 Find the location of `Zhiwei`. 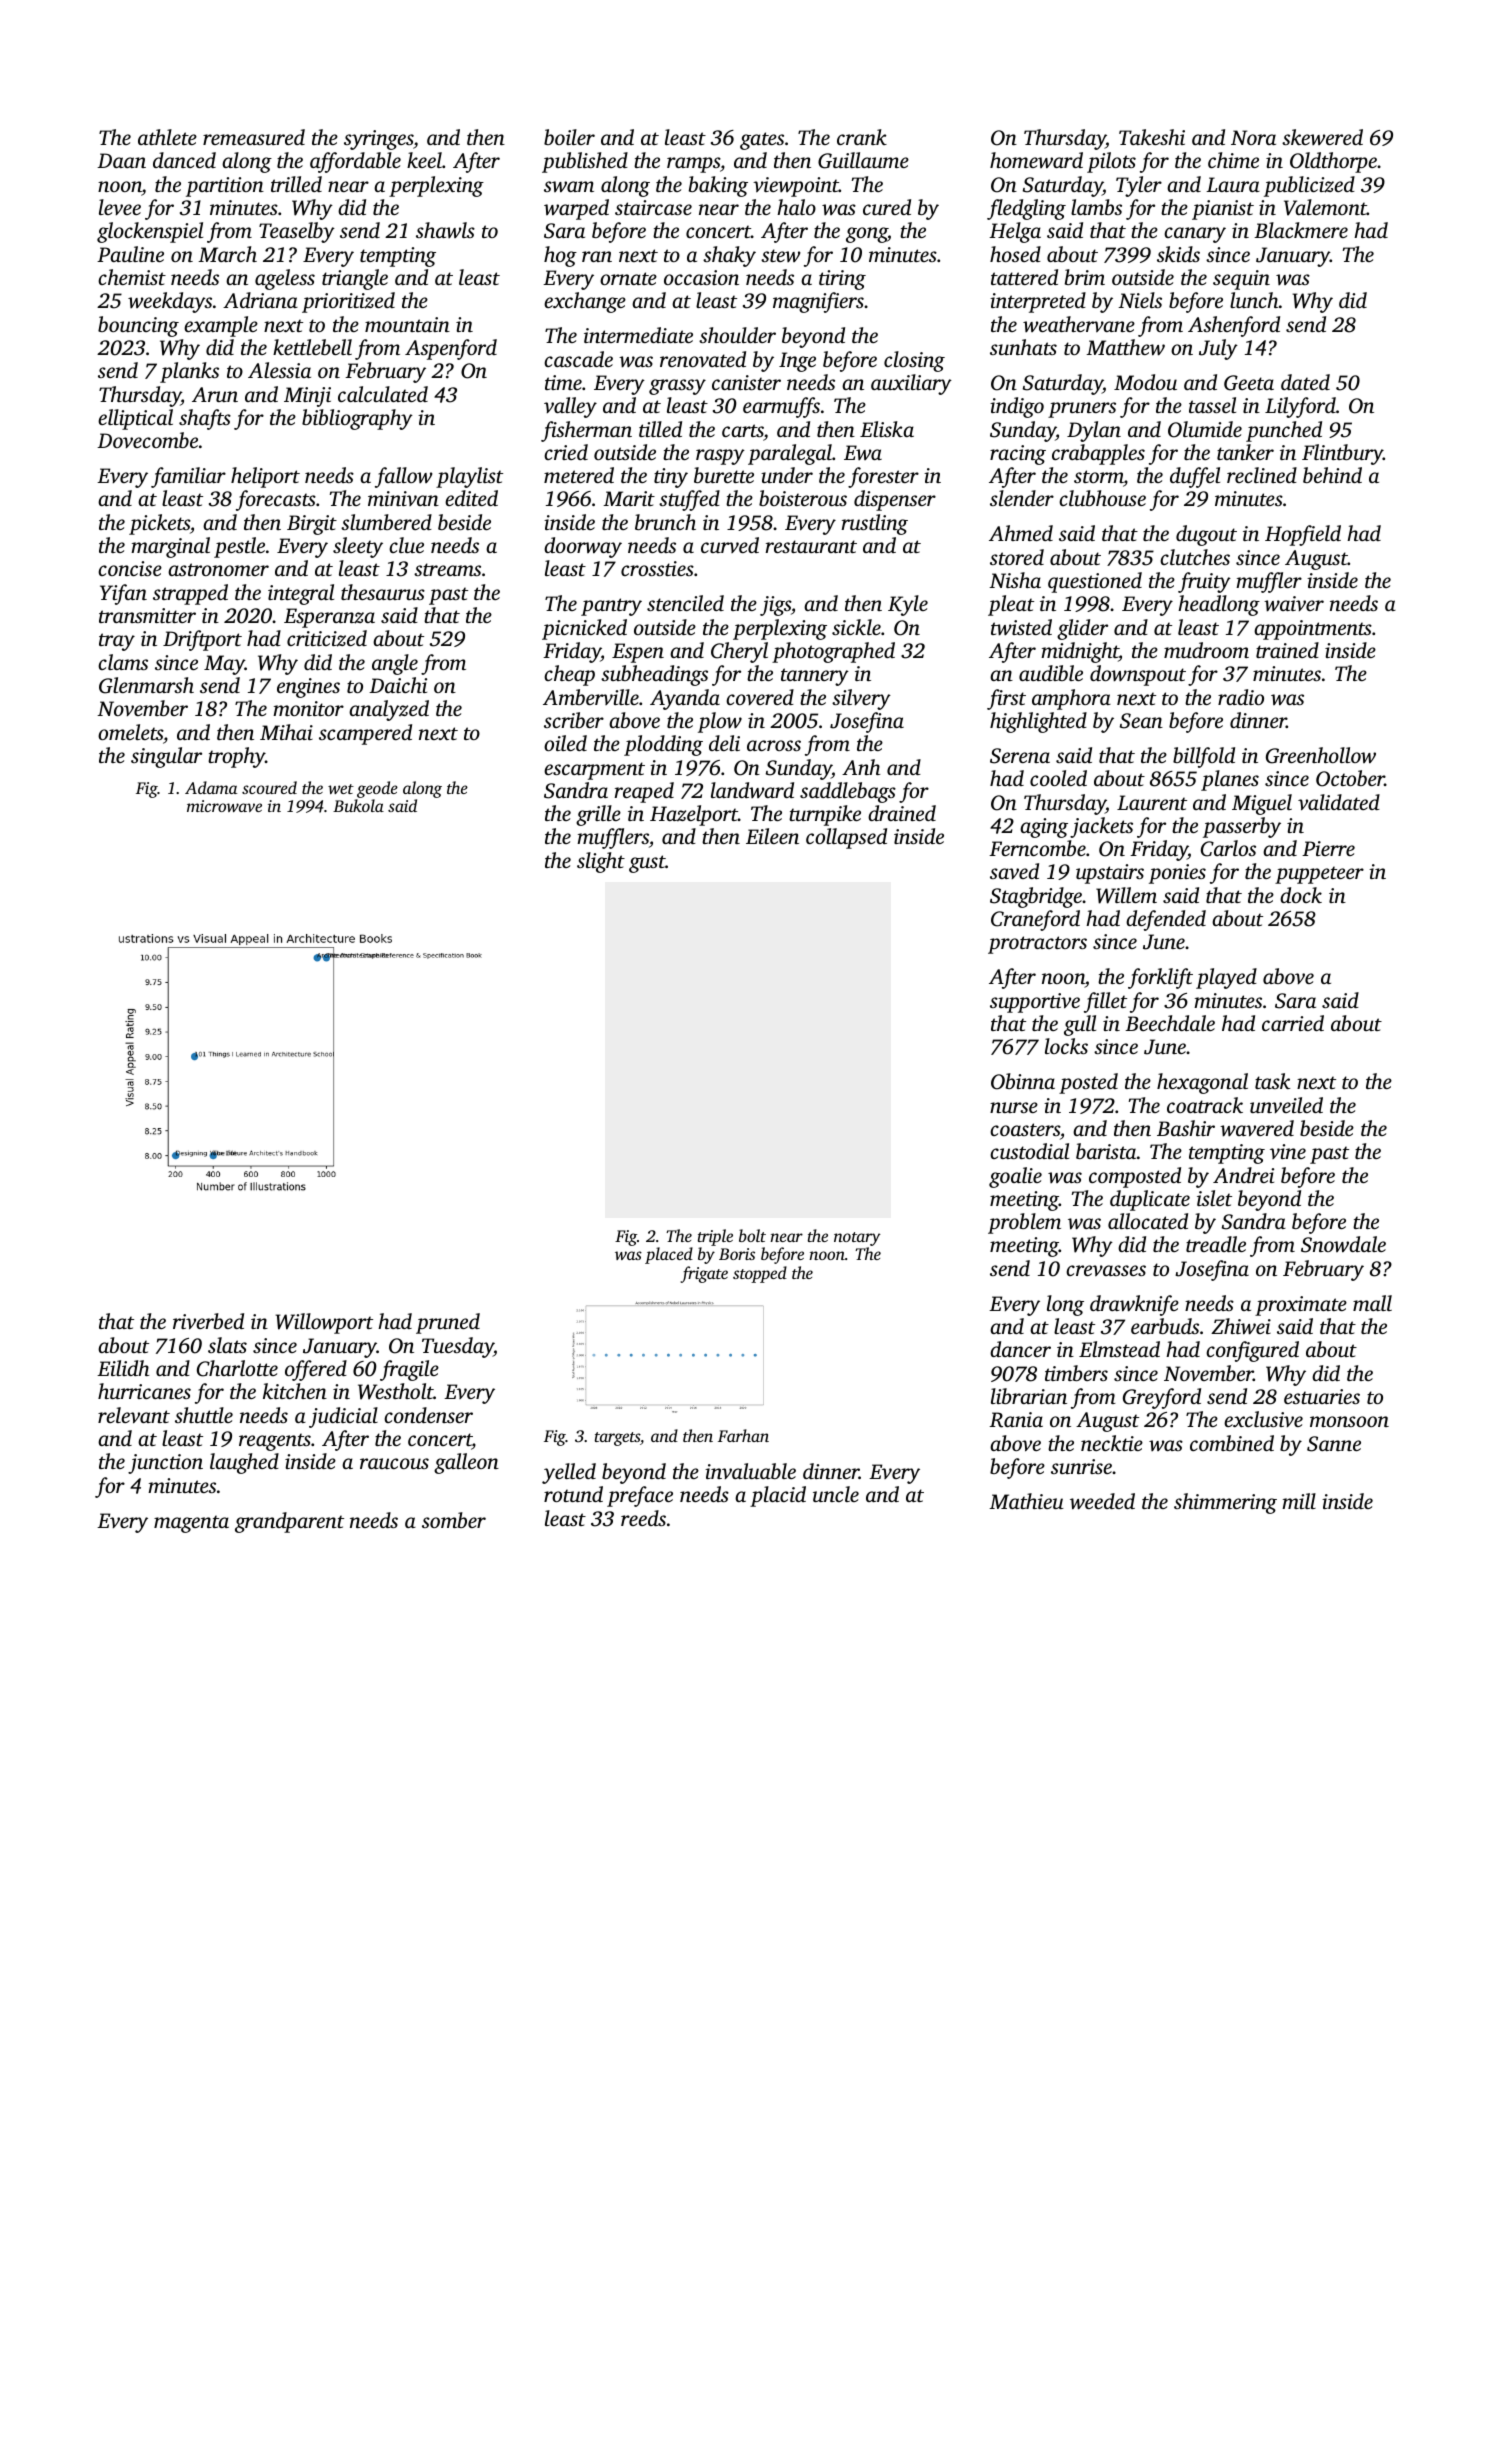

Zhiwei is located at coordinates (1241, 1326).
